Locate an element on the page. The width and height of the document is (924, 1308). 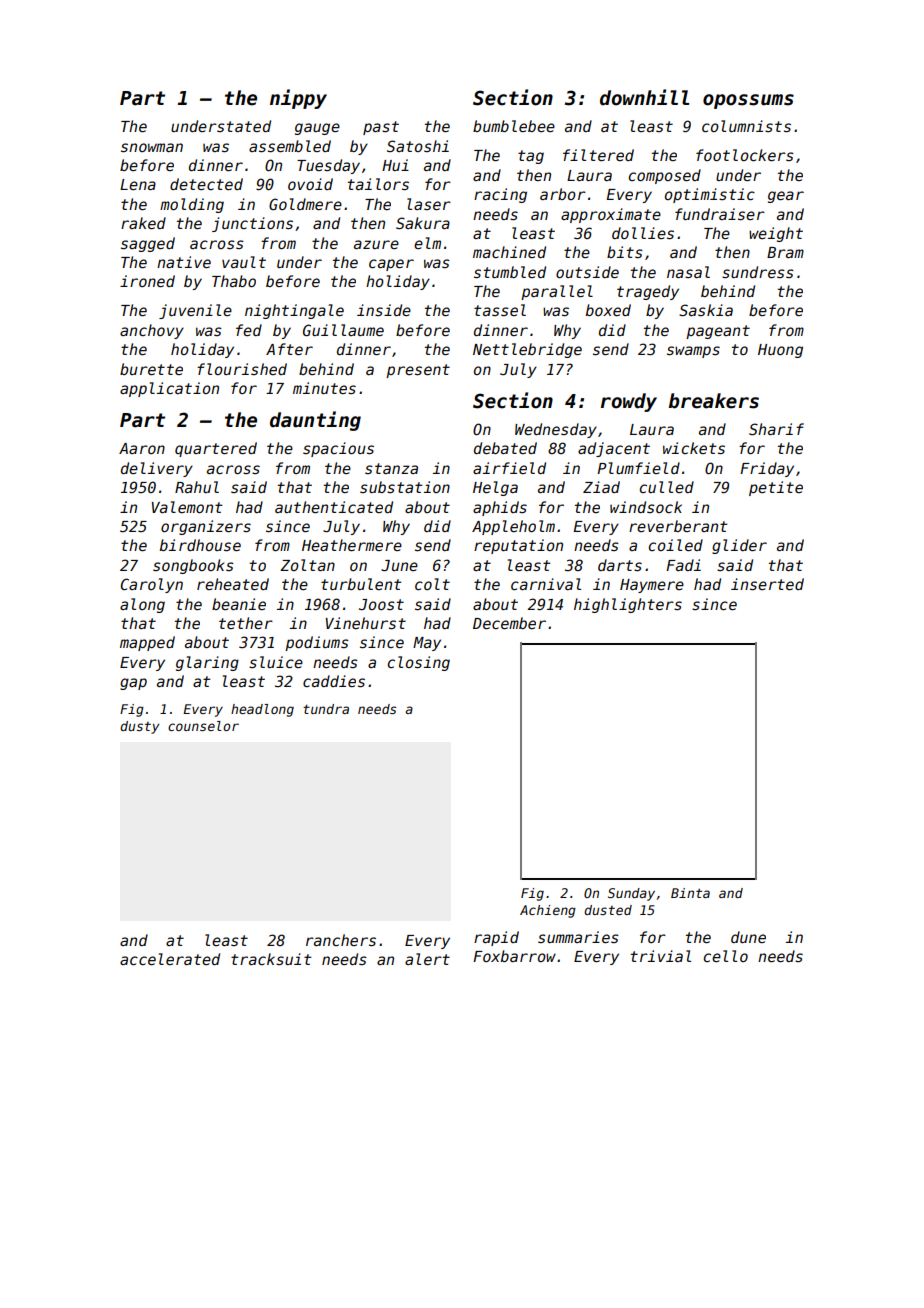
quartered is located at coordinates (216, 449).
